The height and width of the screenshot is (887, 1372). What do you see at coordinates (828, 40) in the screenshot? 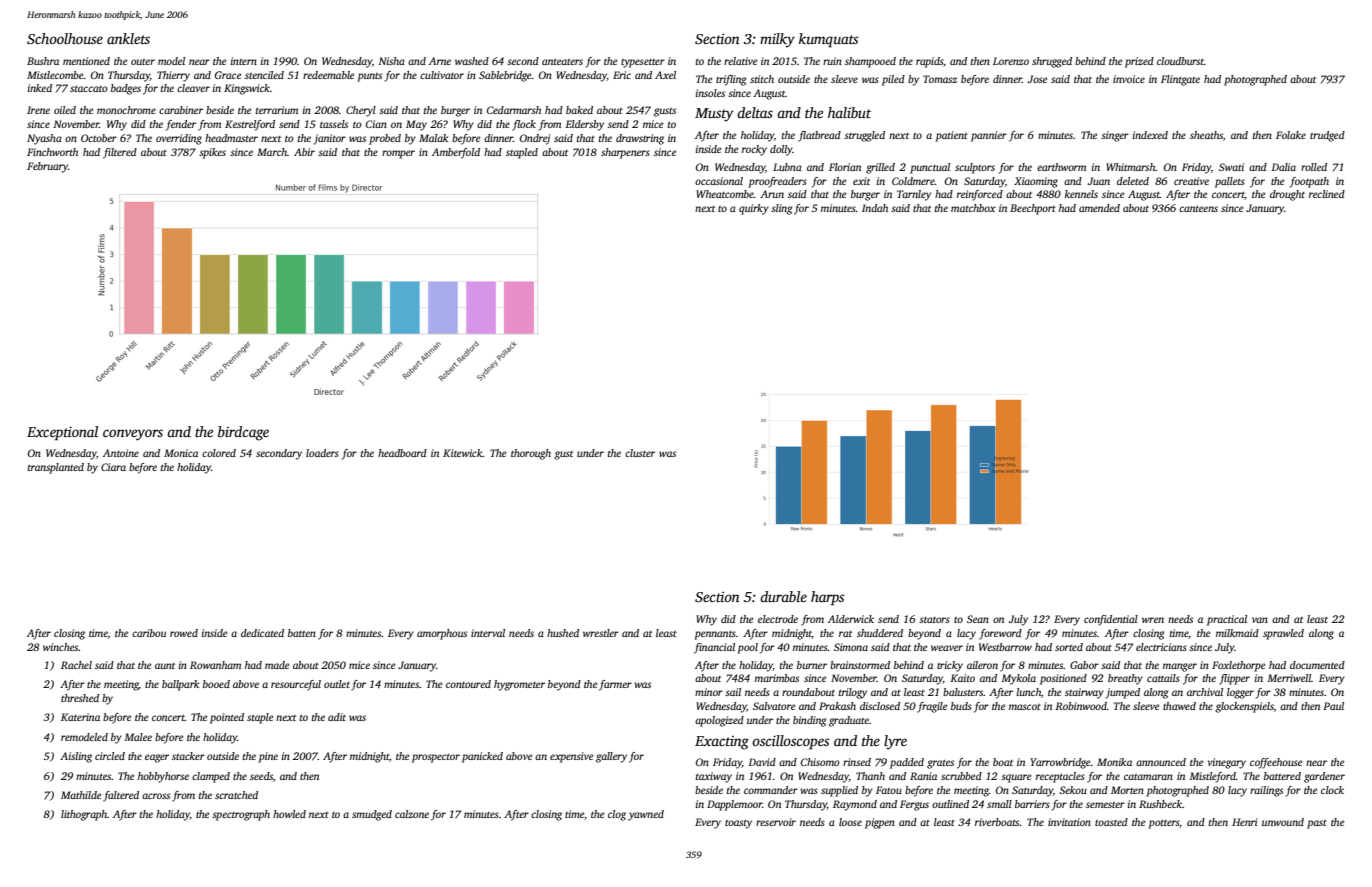
I see `kumquats` at bounding box center [828, 40].
